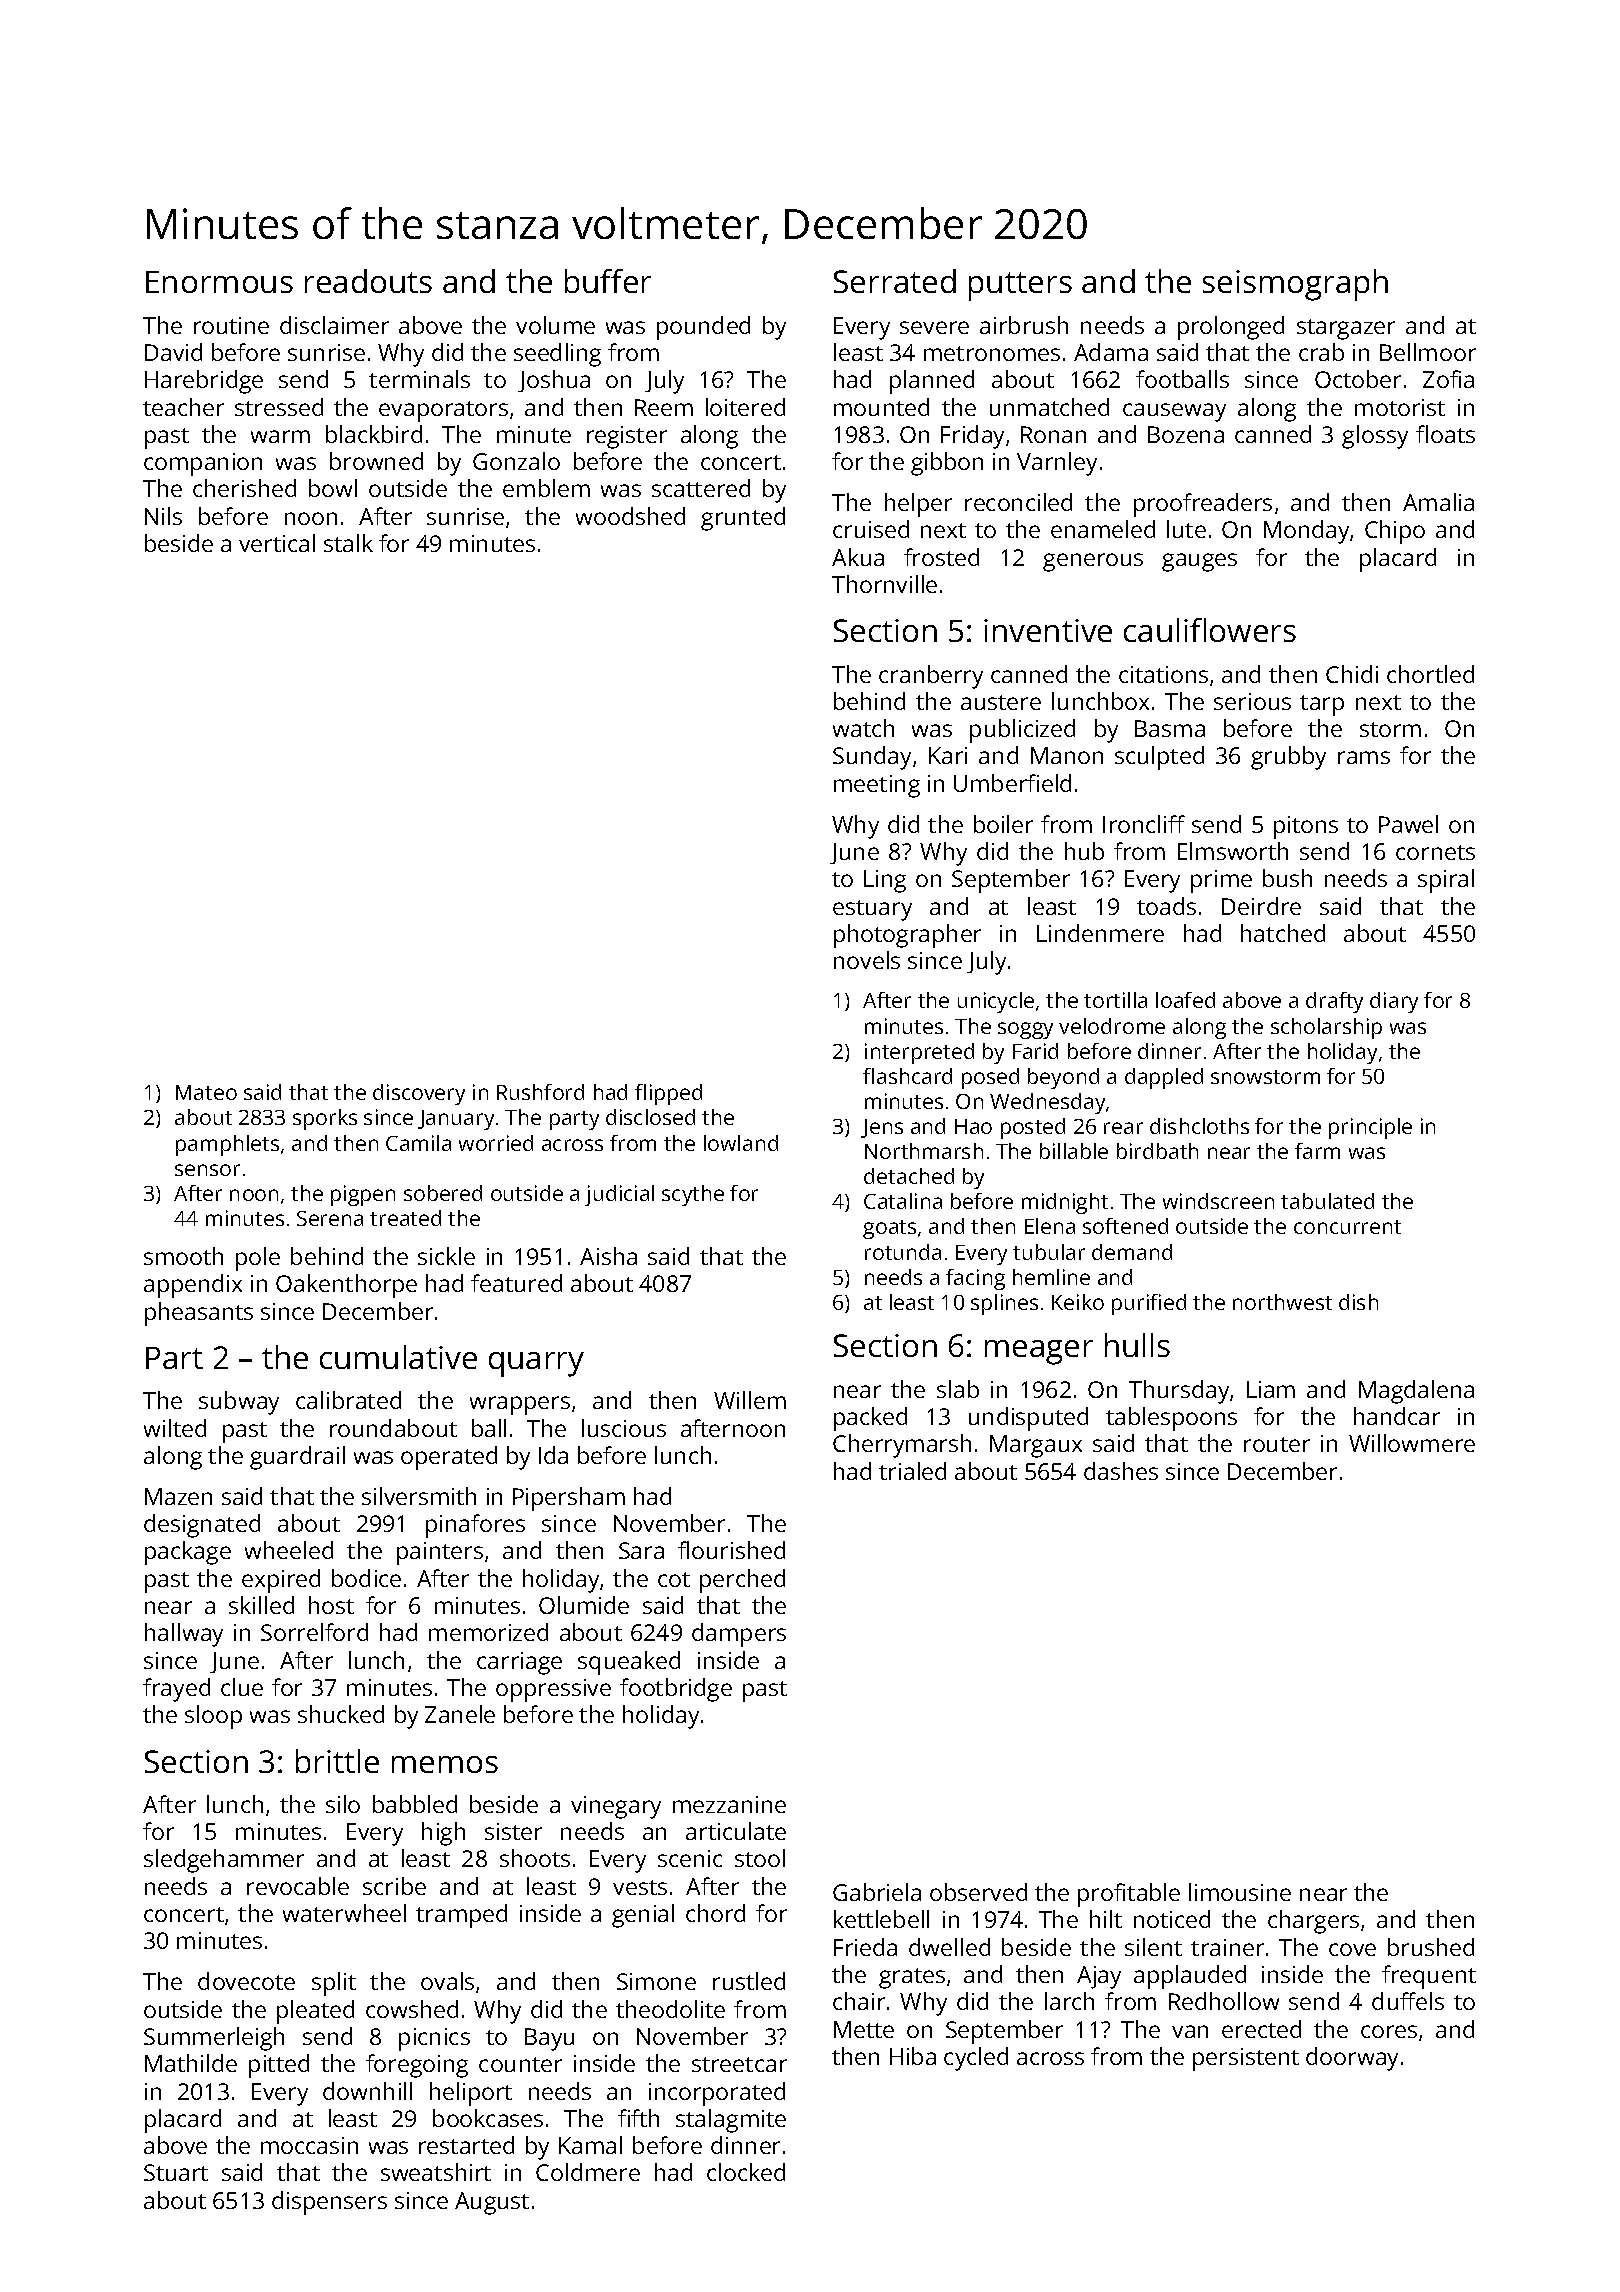  Describe the element at coordinates (668, 1094) in the document. I see `flipped` at that location.
